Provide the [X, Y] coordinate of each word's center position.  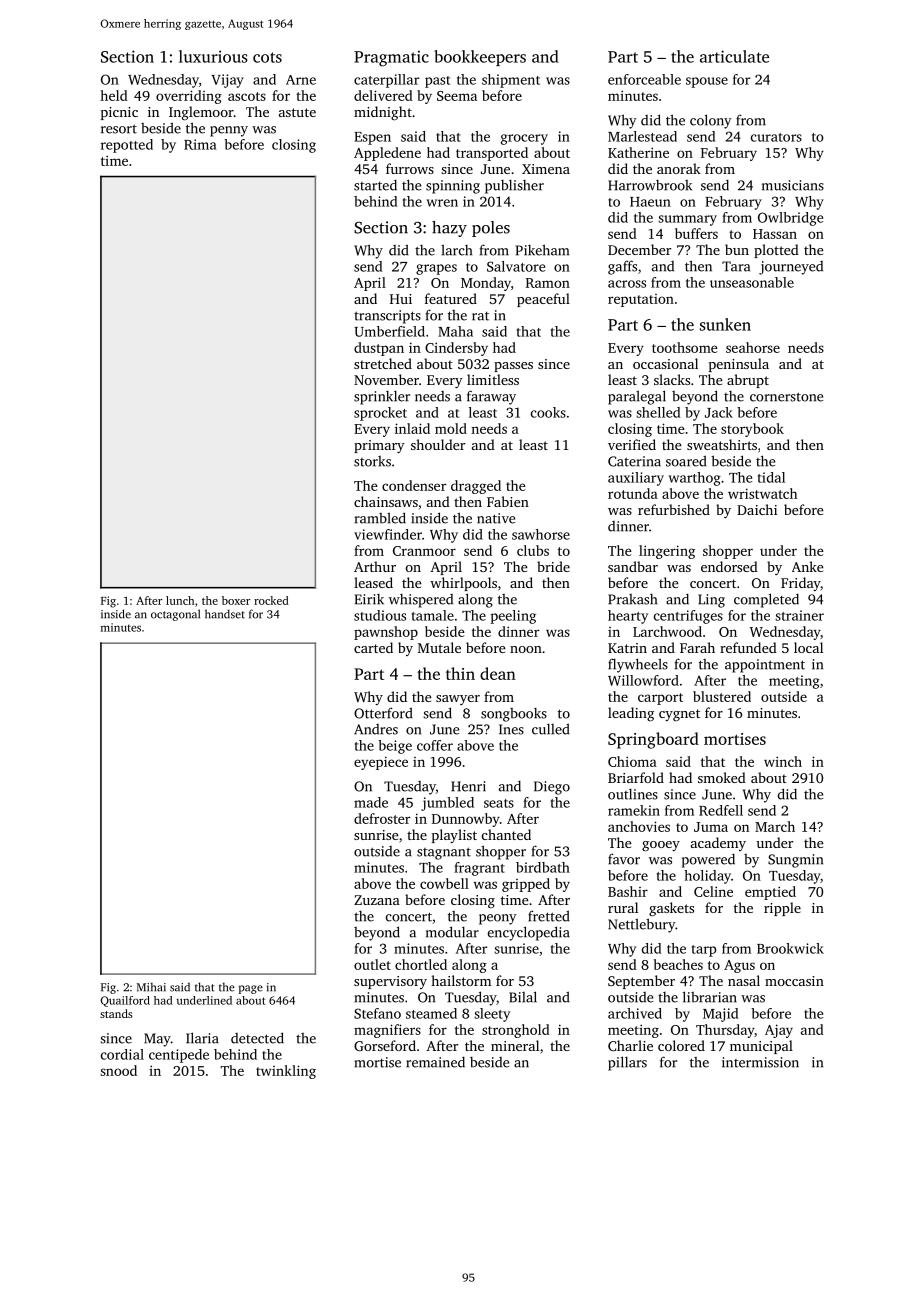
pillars [627, 1063]
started [375, 185]
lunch [180, 600]
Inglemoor [201, 113]
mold [451, 428]
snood [118, 1070]
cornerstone [786, 397]
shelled [658, 412]
